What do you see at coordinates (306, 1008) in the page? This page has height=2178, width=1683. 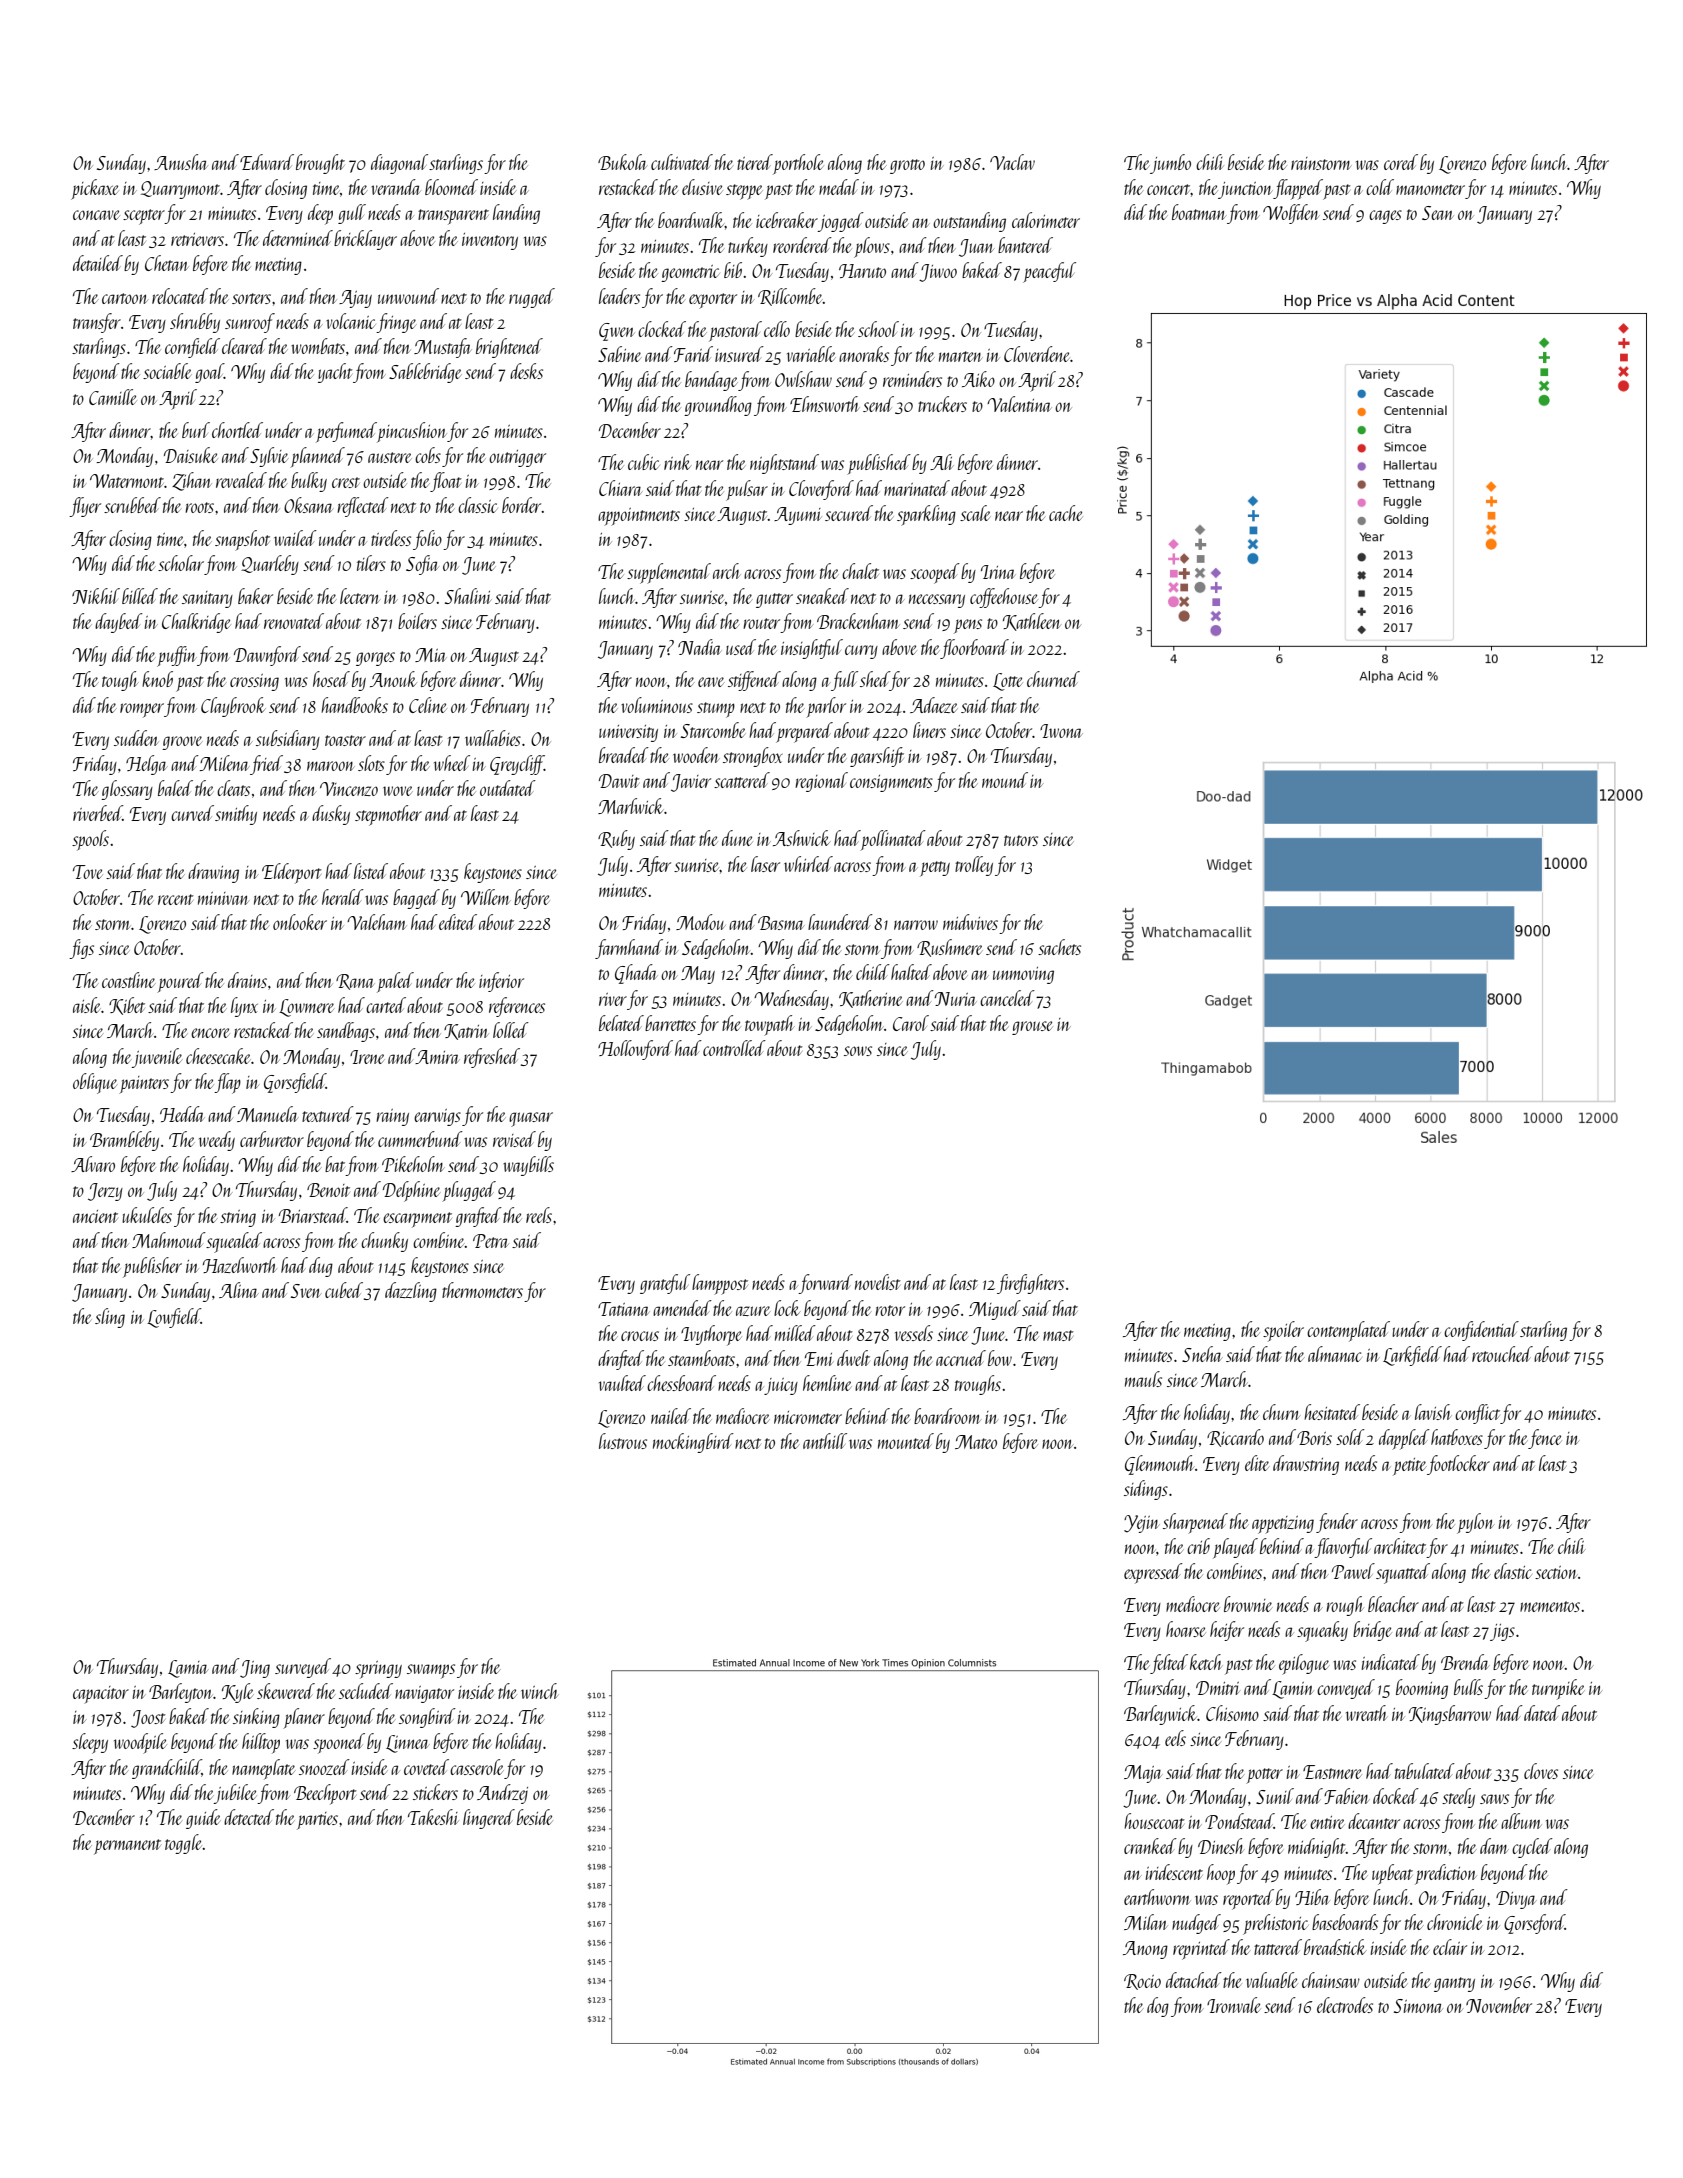 I see `Lowmere` at bounding box center [306, 1008].
